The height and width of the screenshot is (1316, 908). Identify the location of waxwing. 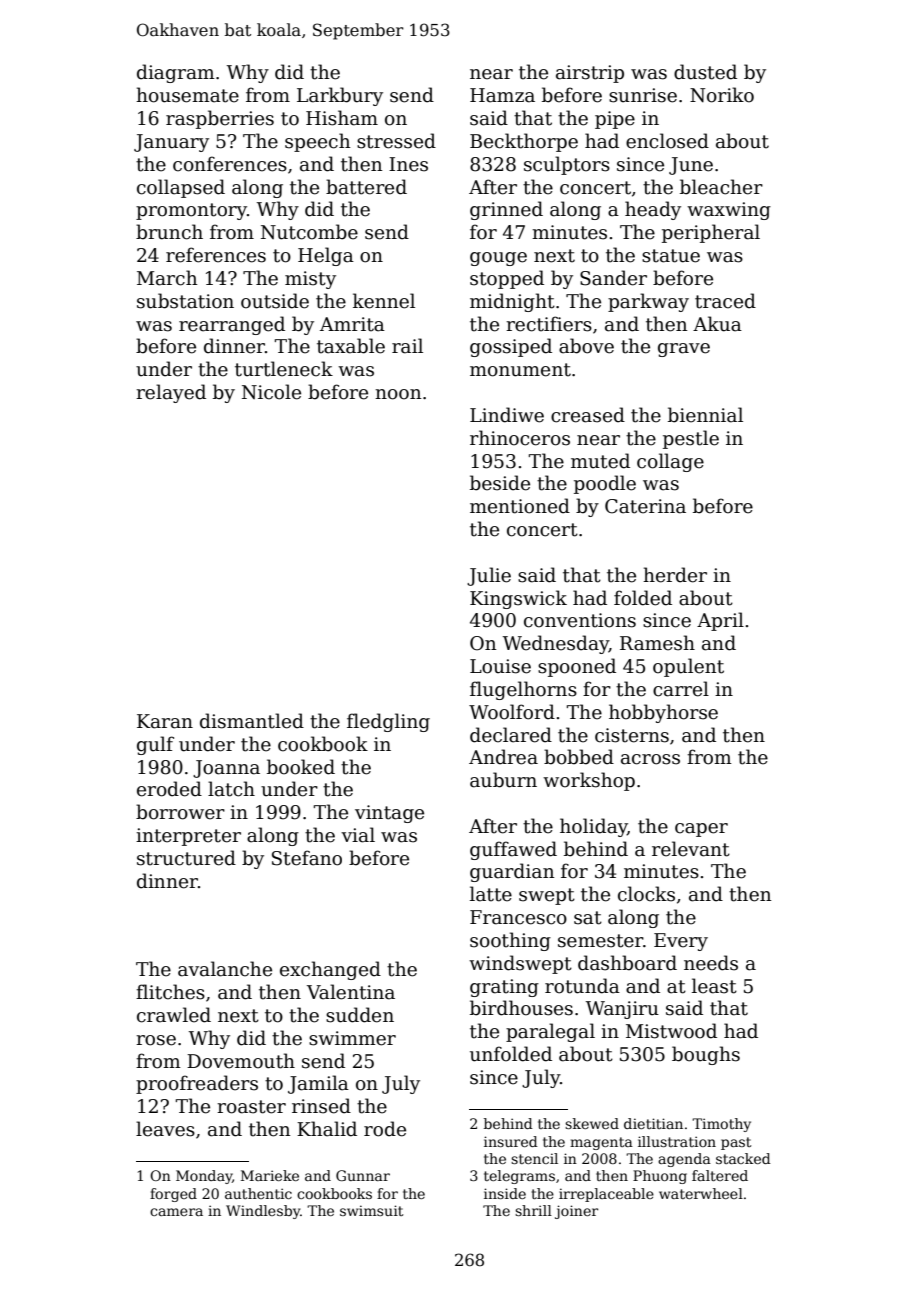
(729, 211).
